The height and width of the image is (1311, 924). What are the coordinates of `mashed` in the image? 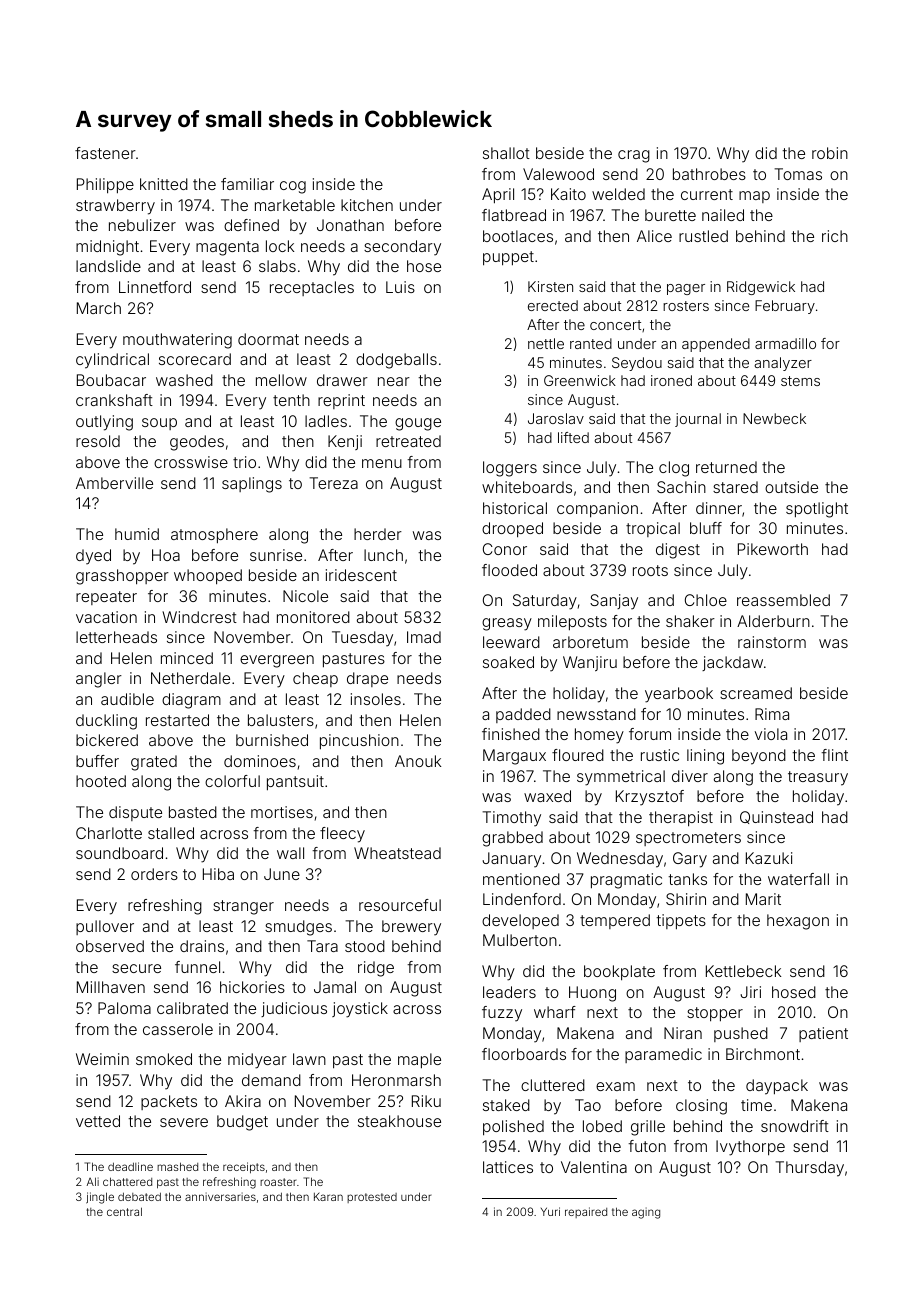 It's located at (177, 1166).
